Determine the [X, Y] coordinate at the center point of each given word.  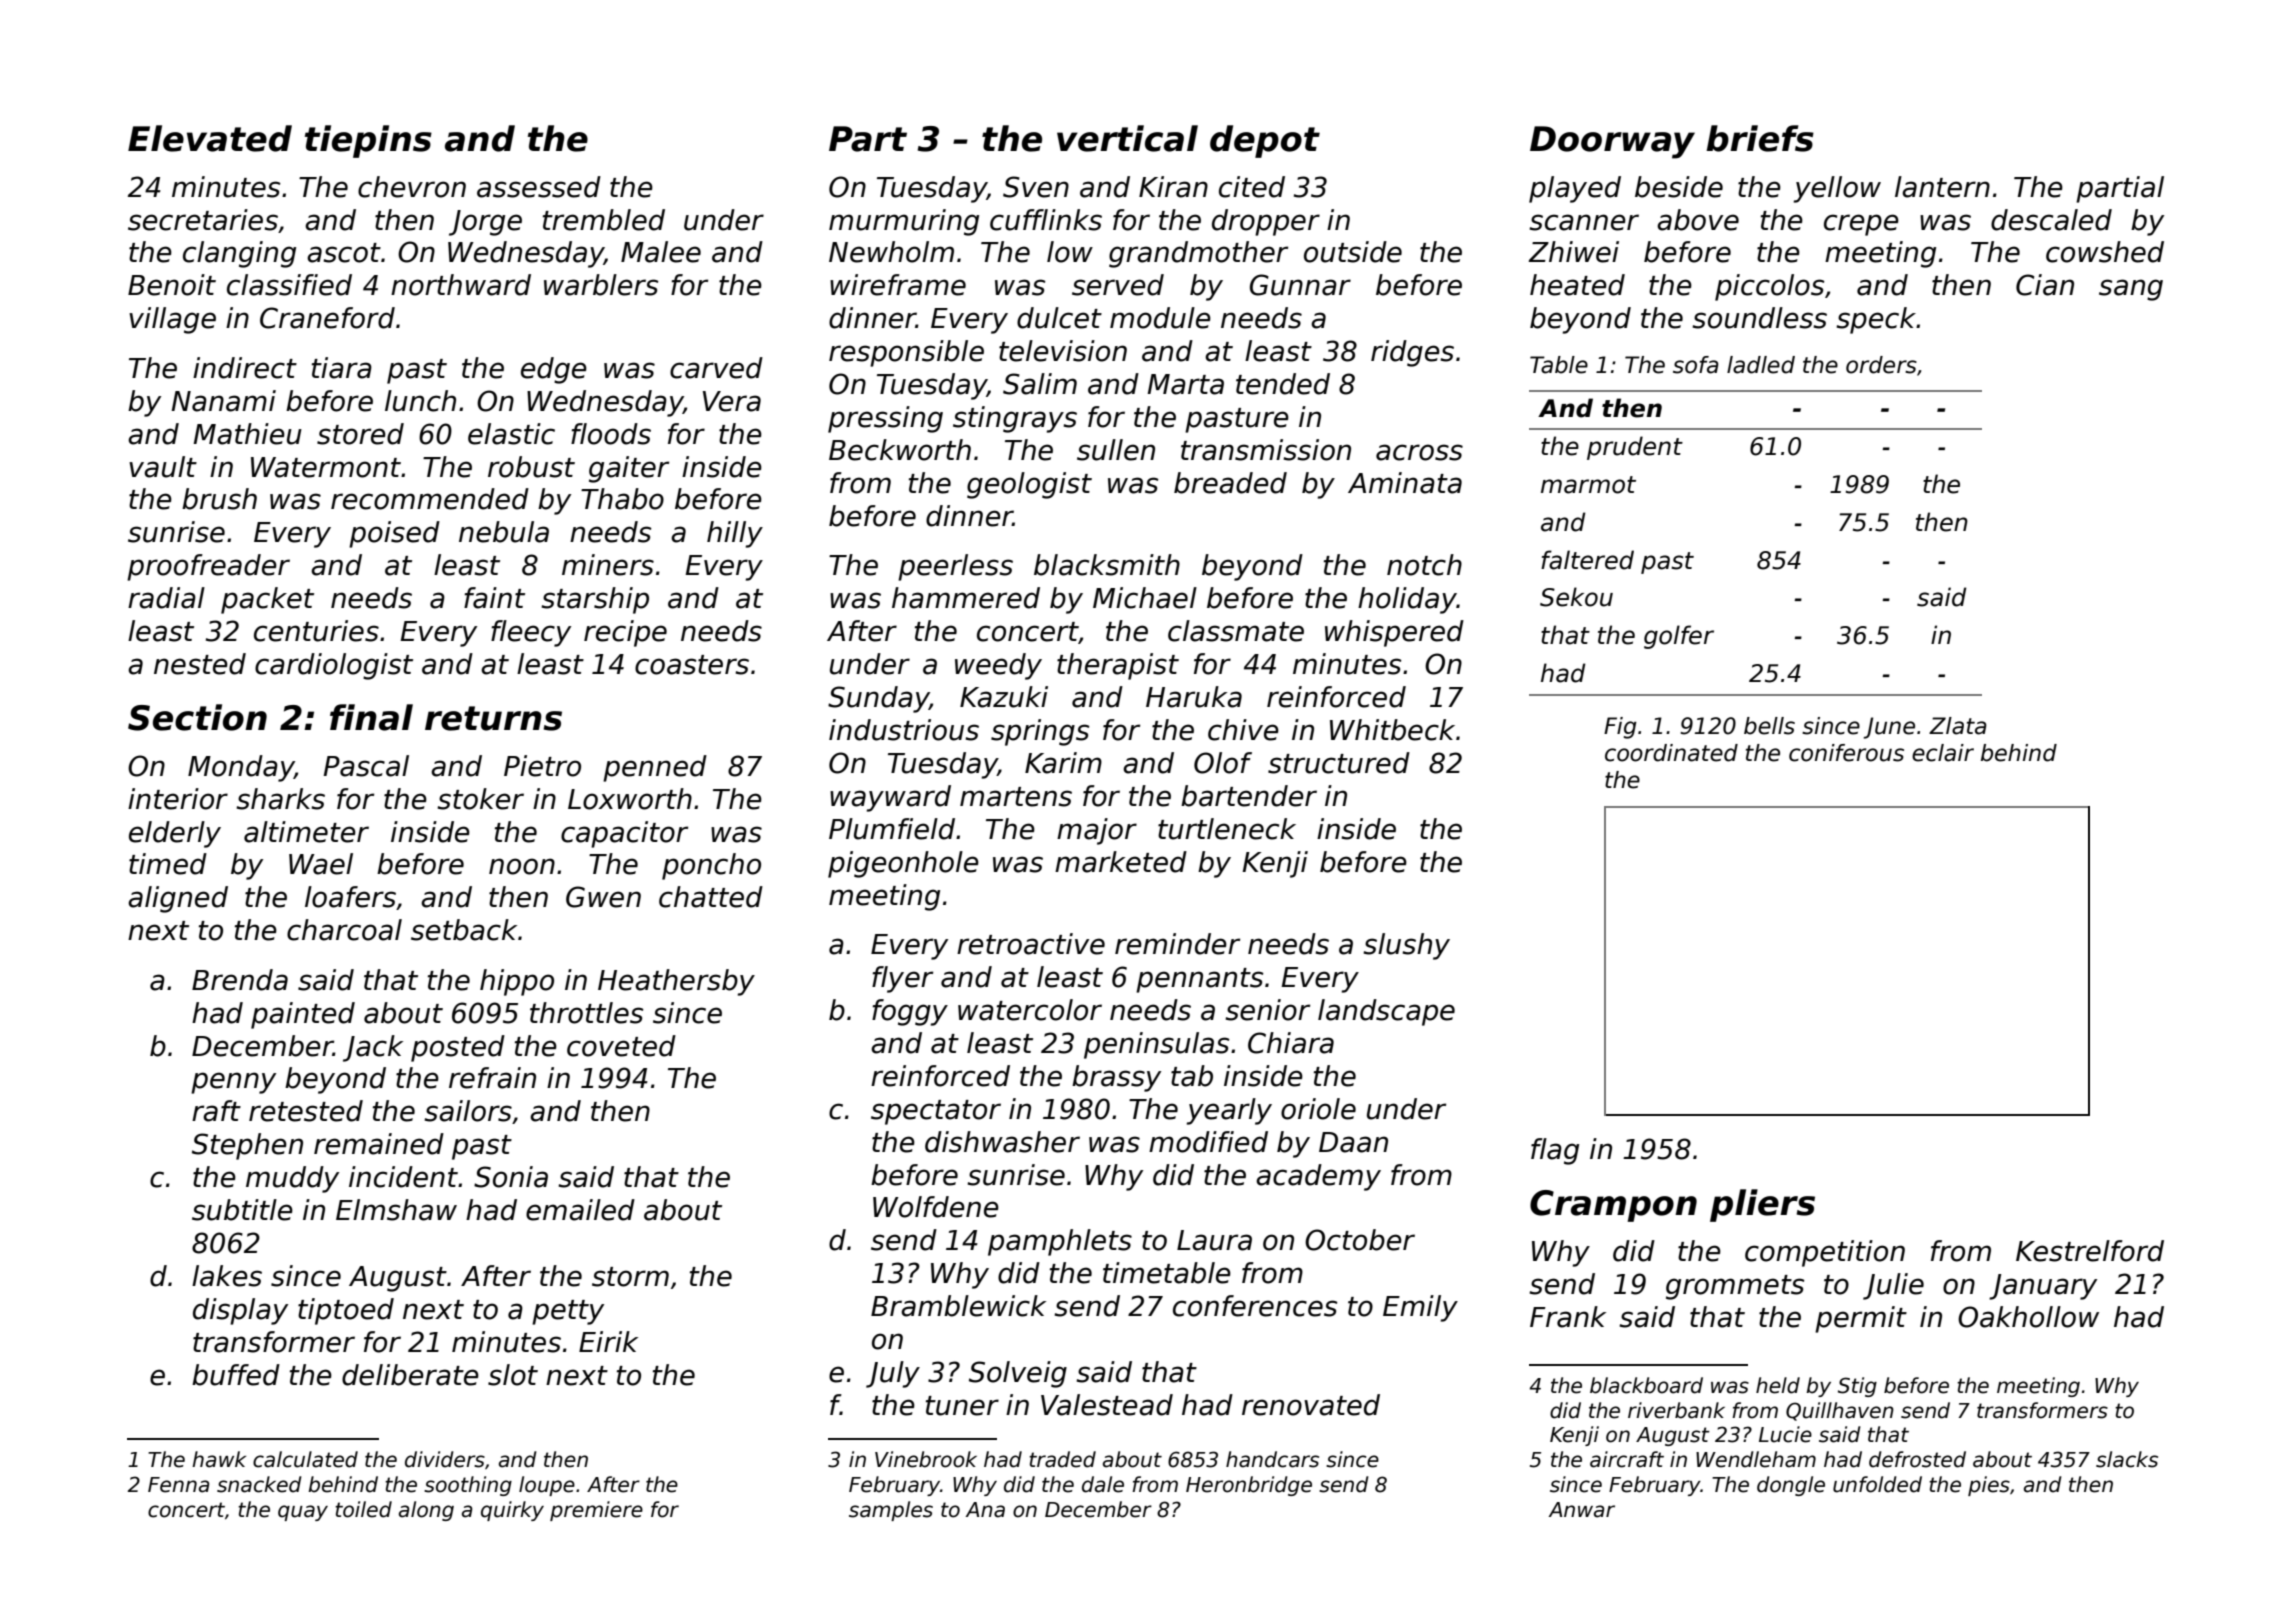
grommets [1735, 1287]
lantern [1942, 187]
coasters [692, 665]
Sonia [511, 1177]
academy [1318, 1177]
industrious [904, 730]
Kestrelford [2090, 1251]
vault [163, 467]
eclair [1943, 753]
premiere [596, 1511]
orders [1881, 365]
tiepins [368, 141]
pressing [885, 419]
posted [458, 1048]
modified [1208, 1142]
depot [1265, 141]
